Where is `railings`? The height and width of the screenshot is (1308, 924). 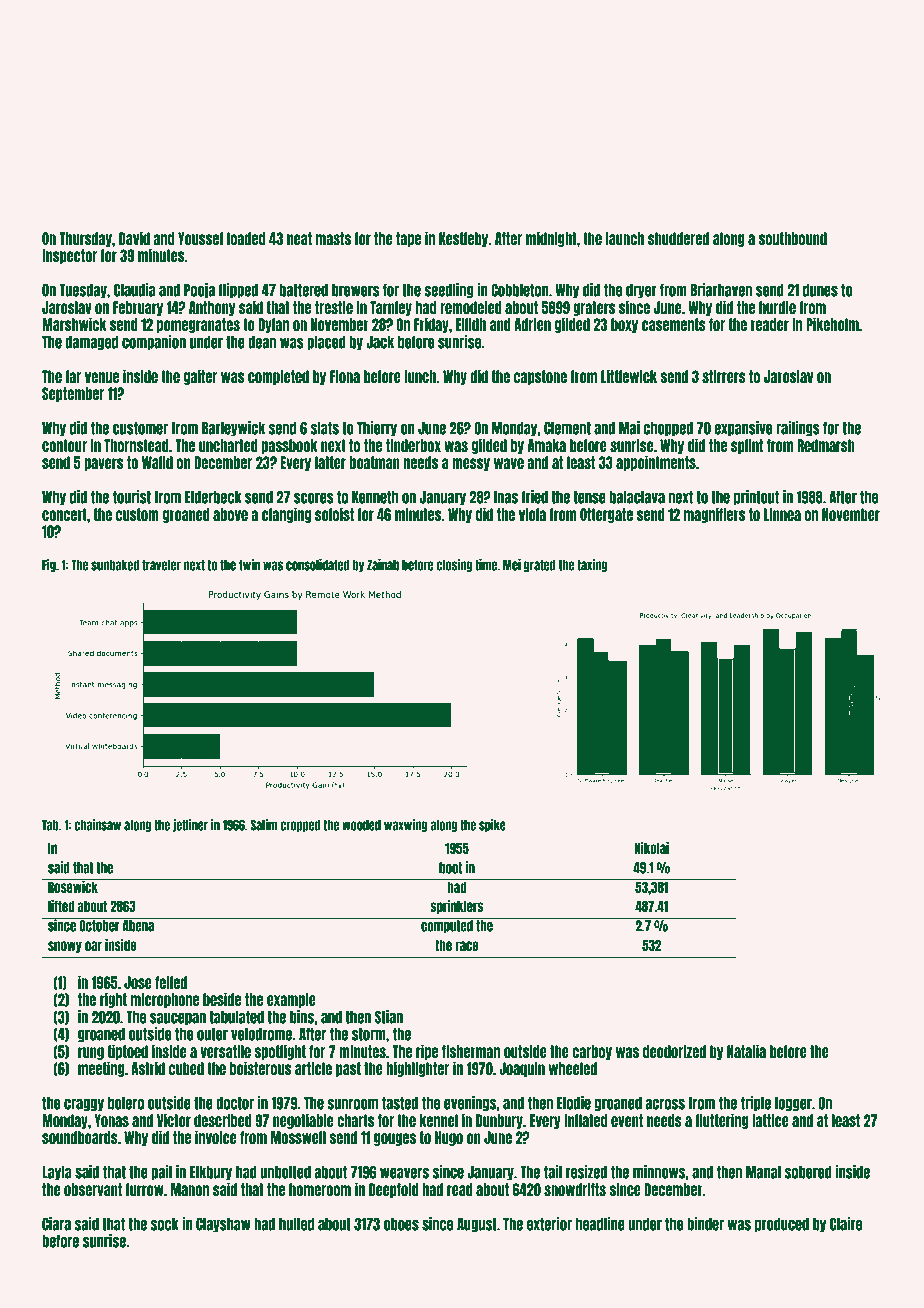 railings is located at coordinates (798, 429).
